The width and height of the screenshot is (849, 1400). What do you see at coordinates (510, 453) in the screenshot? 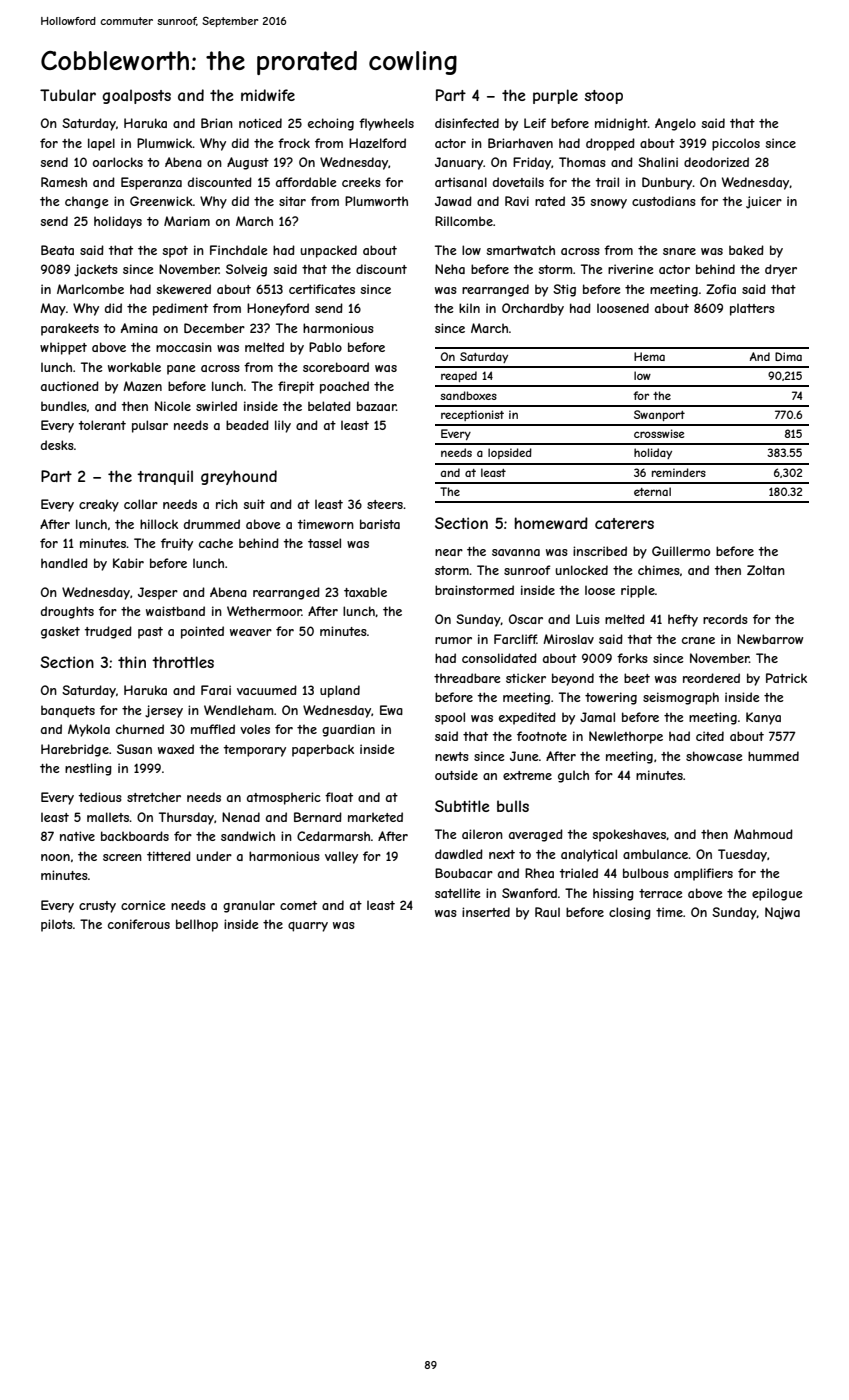
I see `lopsided` at bounding box center [510, 453].
